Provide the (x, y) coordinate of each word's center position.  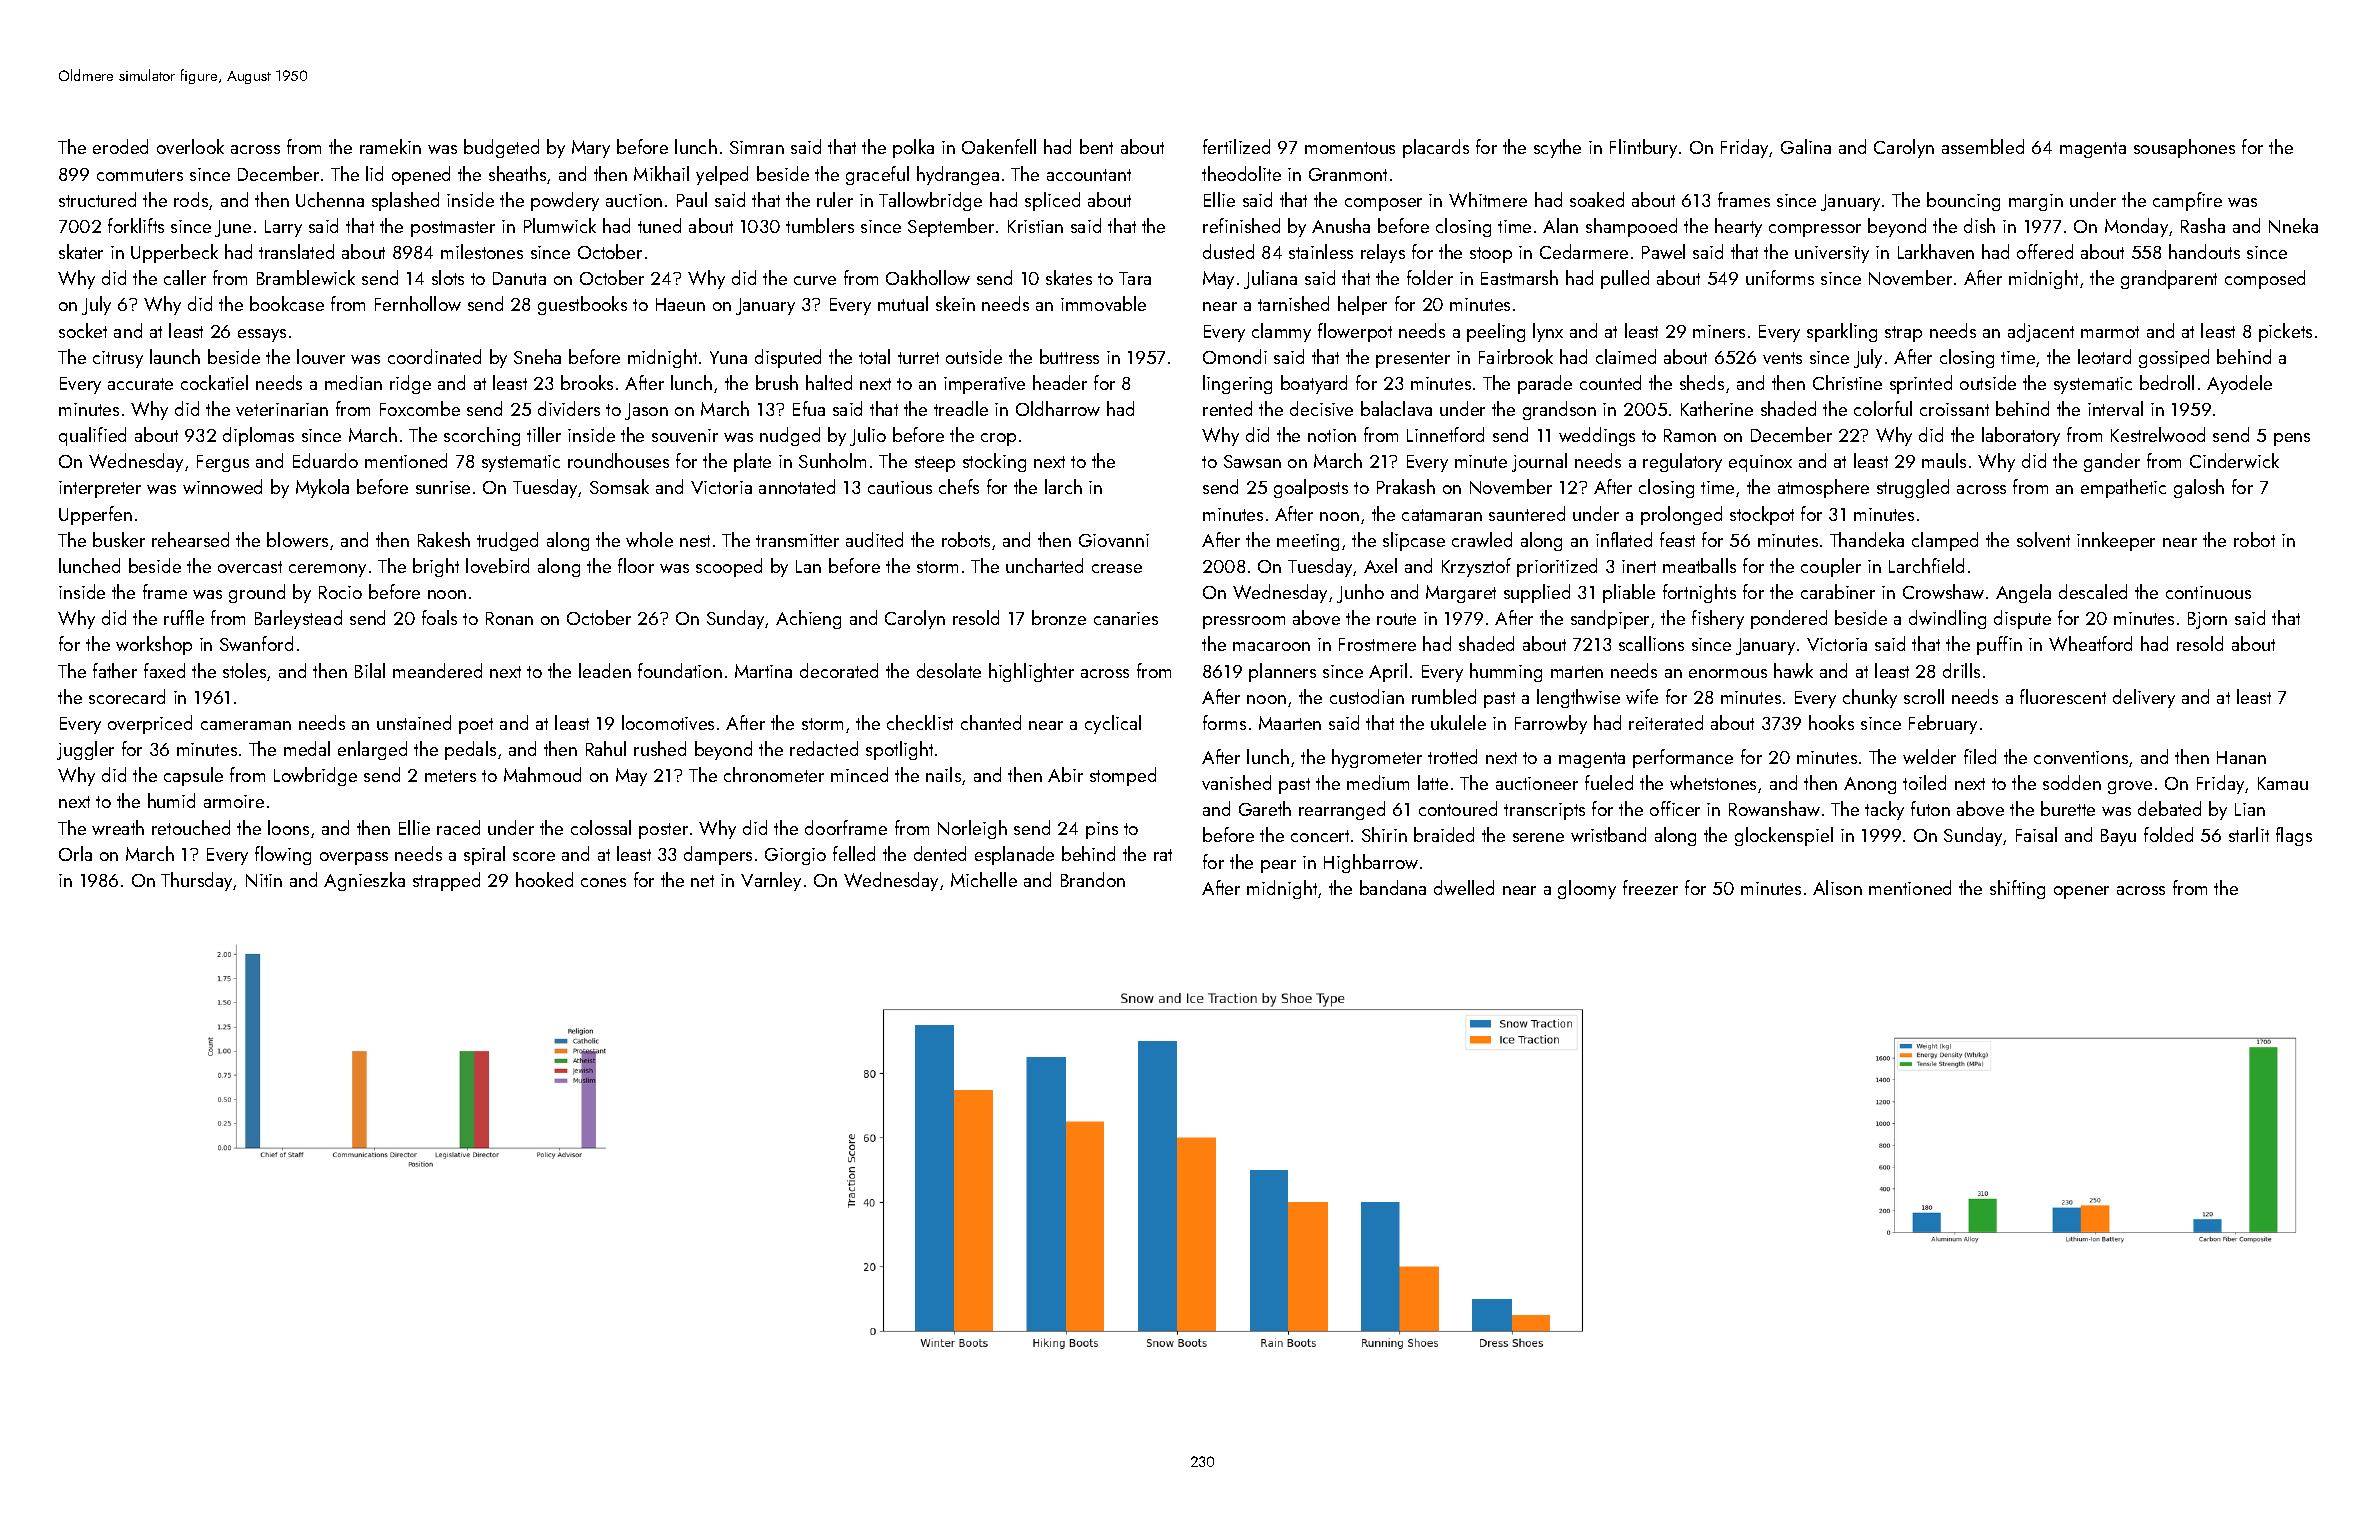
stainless (1321, 251)
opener (2081, 892)
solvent (2043, 539)
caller (185, 277)
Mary (591, 149)
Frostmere (1377, 644)
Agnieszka (364, 881)
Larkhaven (1936, 251)
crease (1117, 568)
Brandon (1093, 879)
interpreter (100, 489)
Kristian (1035, 226)
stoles (244, 670)
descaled (2093, 591)
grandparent (2169, 279)
